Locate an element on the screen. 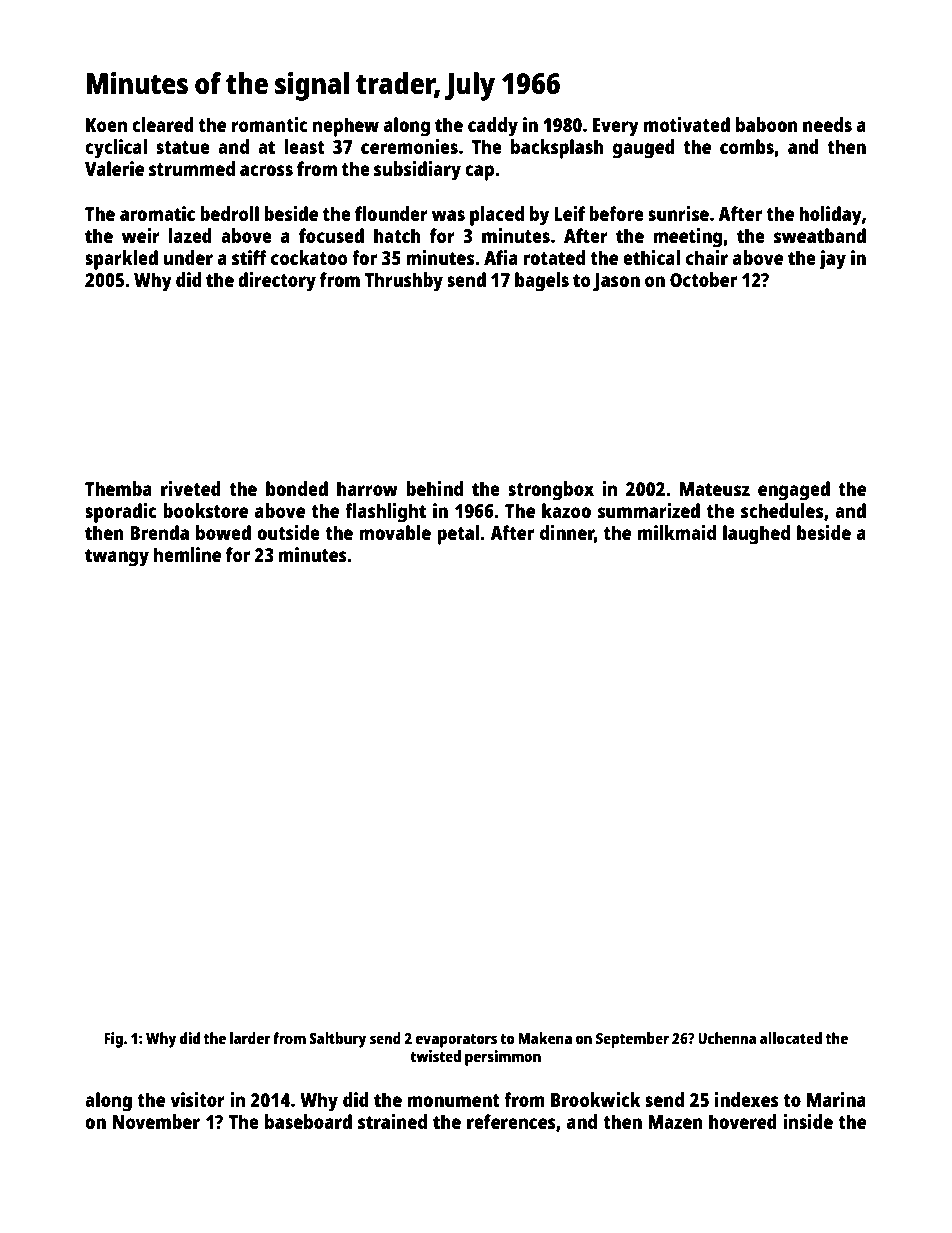 This screenshot has height=1233, width=952. caddy is located at coordinates (493, 127).
